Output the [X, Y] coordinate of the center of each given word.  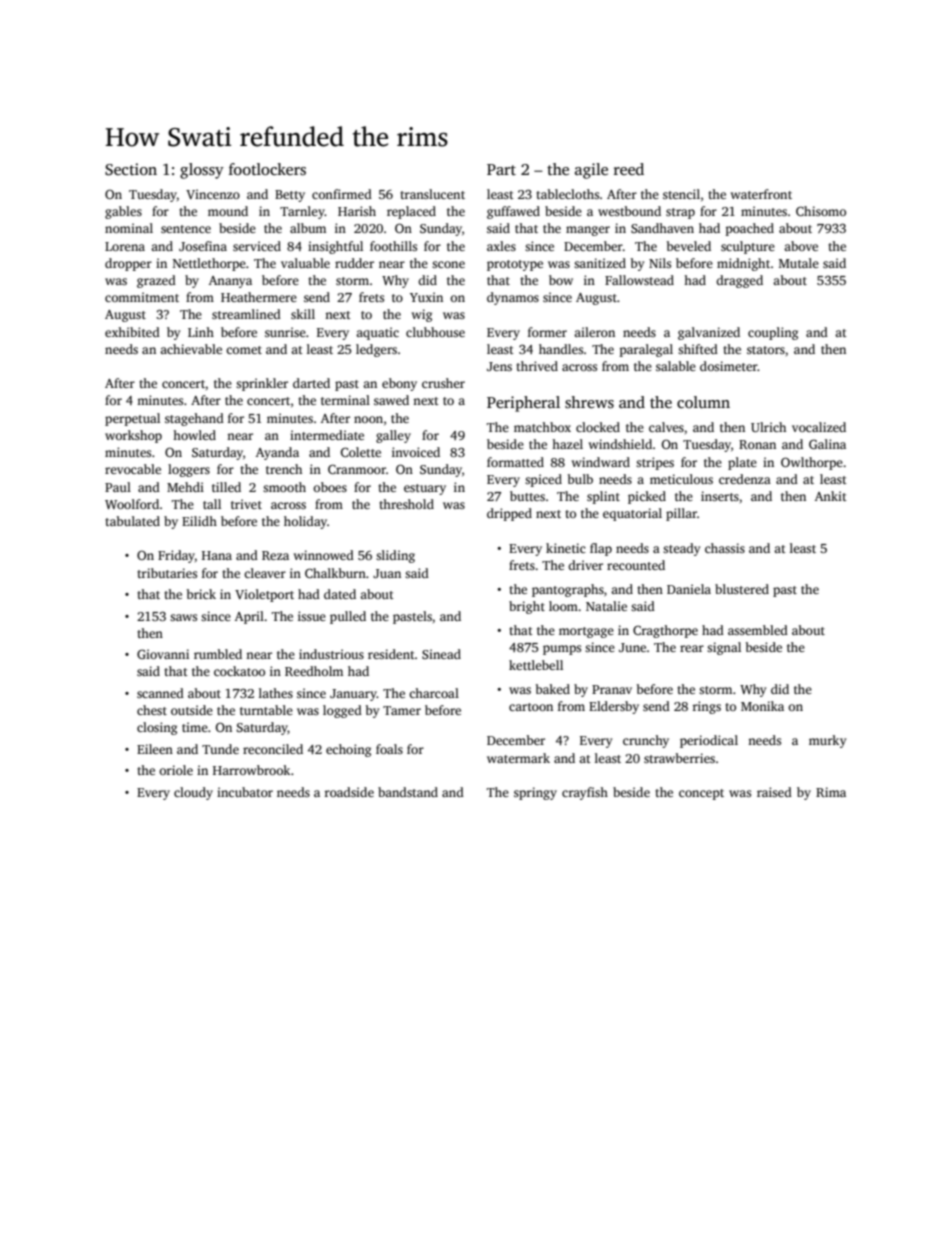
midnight [743, 264]
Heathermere [259, 297]
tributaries [167, 573]
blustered [742, 589]
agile [591, 171]
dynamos [513, 298]
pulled [348, 617]
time [195, 727]
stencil [681, 194]
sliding [395, 556]
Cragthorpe [665, 631]
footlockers [267, 169]
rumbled [218, 654]
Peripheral [523, 404]
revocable [133, 469]
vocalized [819, 427]
